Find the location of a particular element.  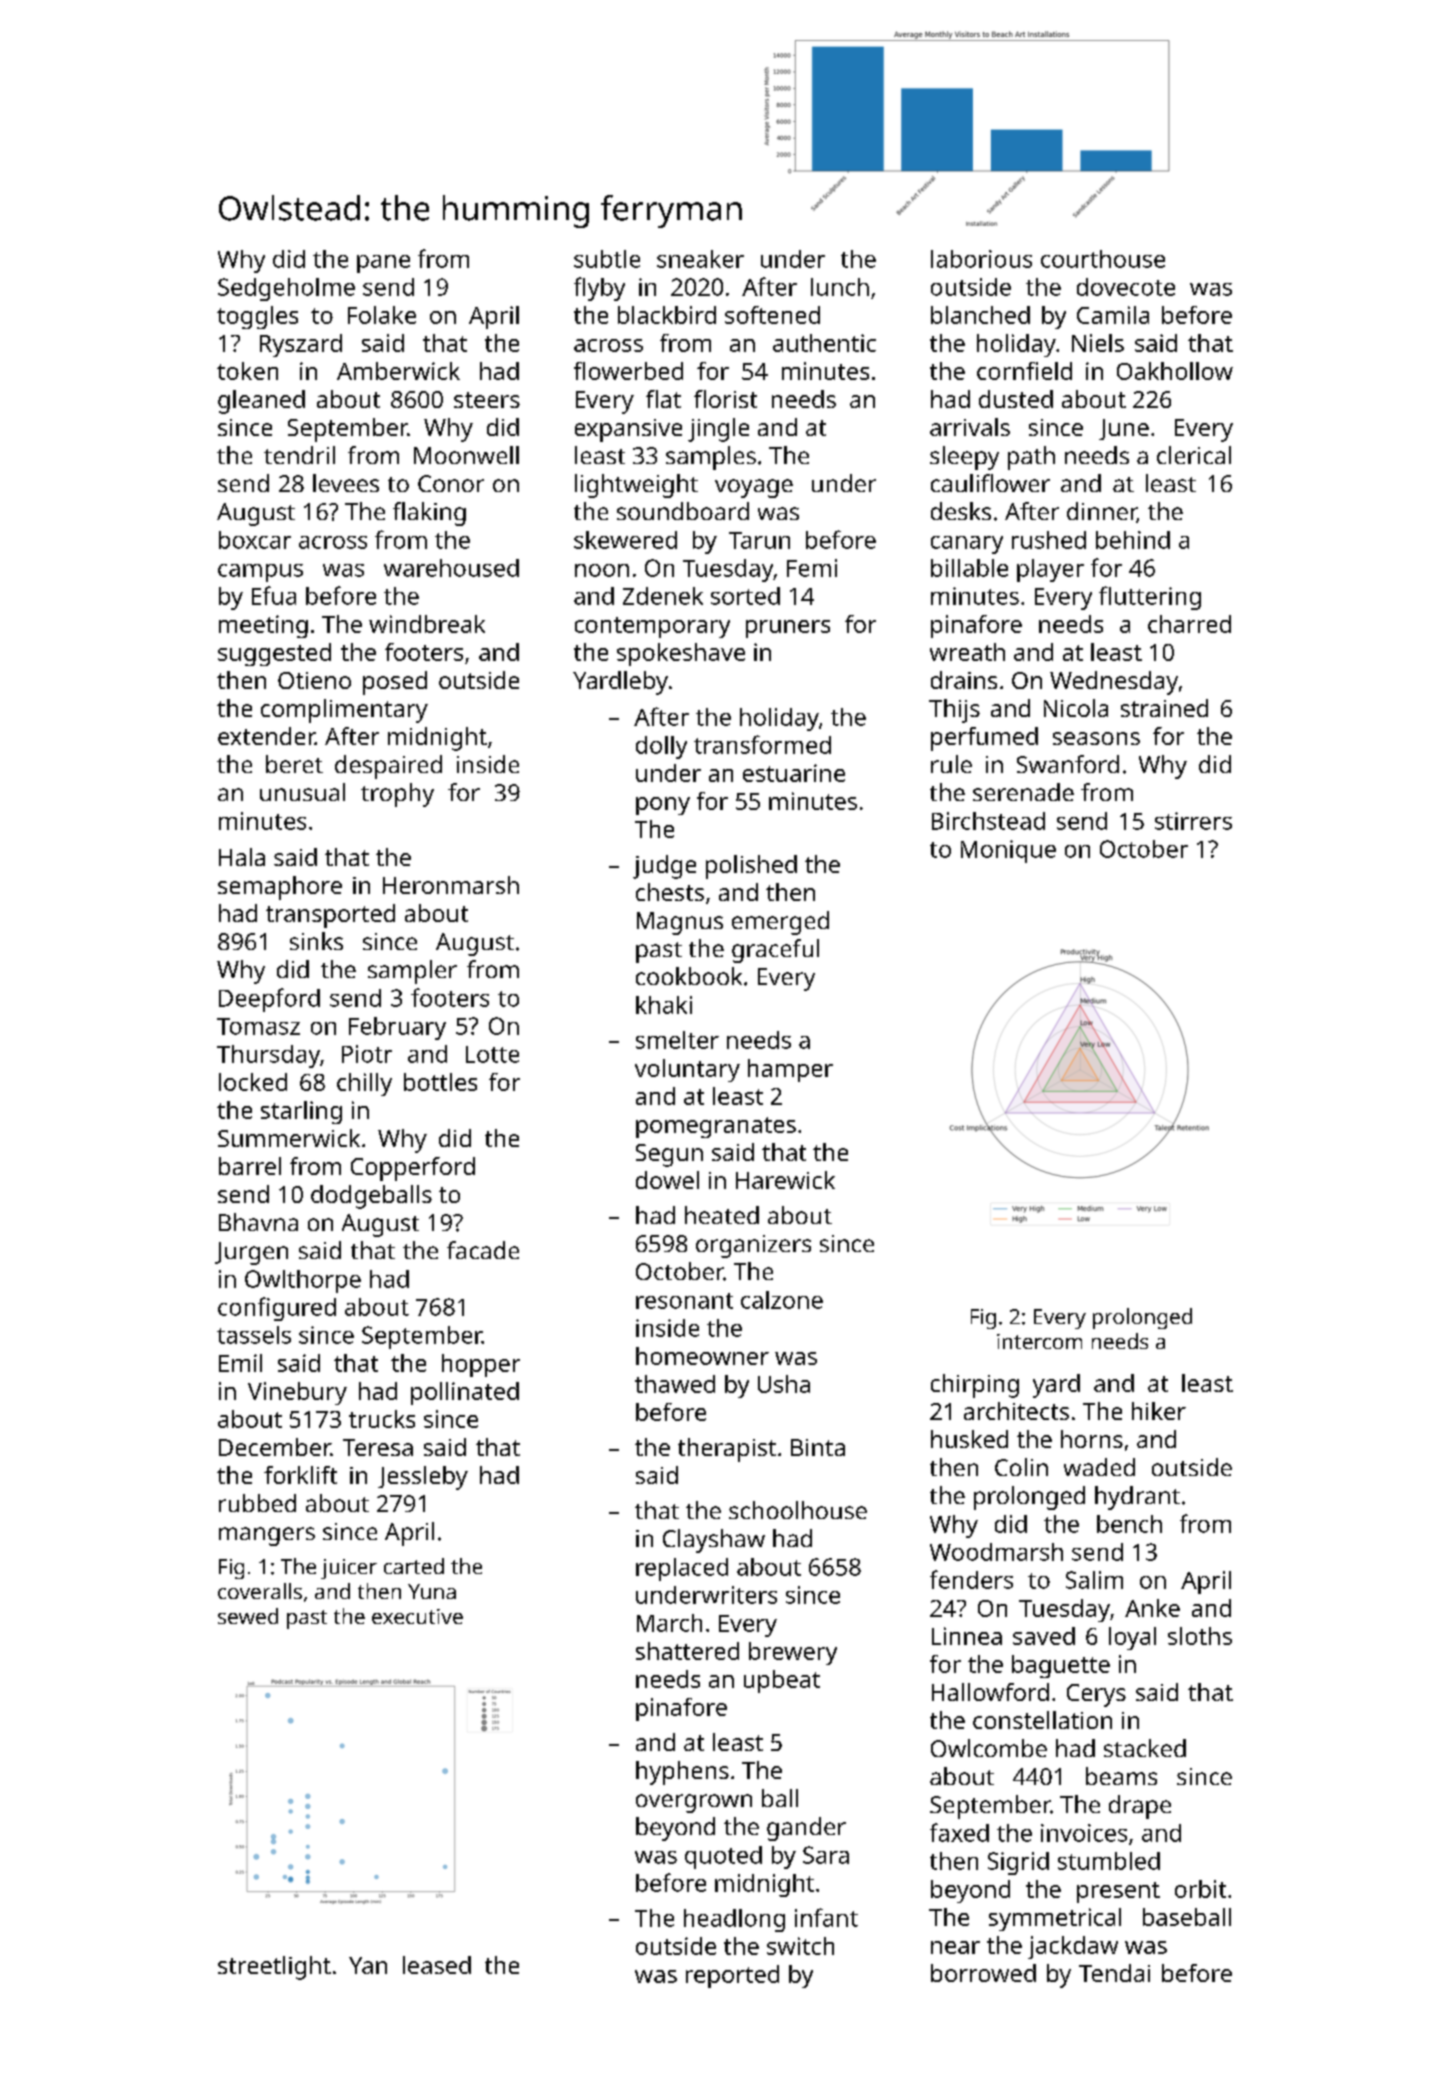

semaphore is located at coordinates (280, 888).
